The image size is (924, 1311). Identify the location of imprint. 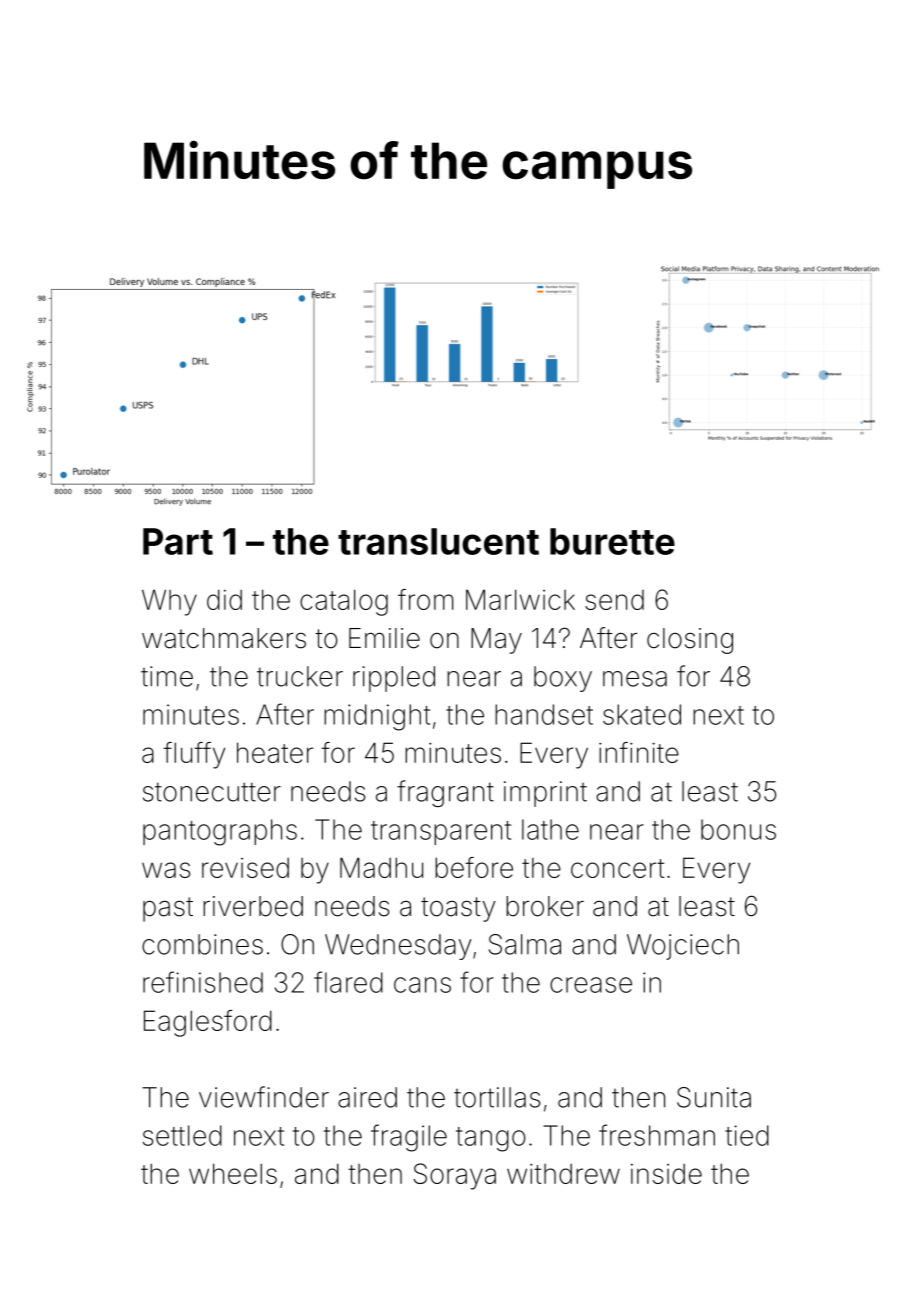
(545, 794).
